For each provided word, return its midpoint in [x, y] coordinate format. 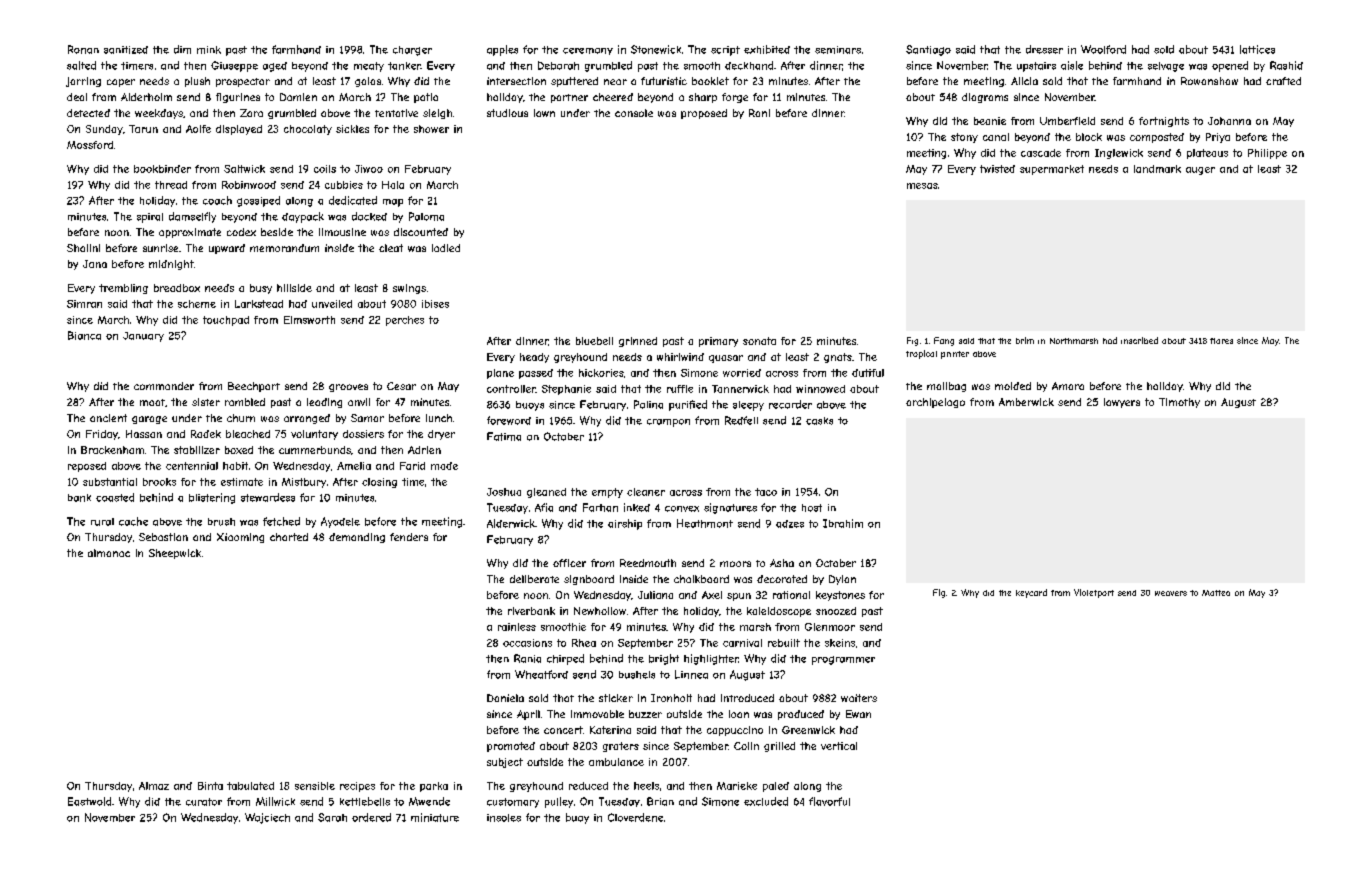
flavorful [829, 801]
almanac [109, 553]
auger [1200, 171]
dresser [1044, 49]
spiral [150, 218]
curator [204, 802]
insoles [504, 818]
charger [412, 51]
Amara [1068, 386]
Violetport [1094, 593]
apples [502, 50]
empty [607, 493]
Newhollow [600, 611]
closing [379, 483]
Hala [393, 185]
